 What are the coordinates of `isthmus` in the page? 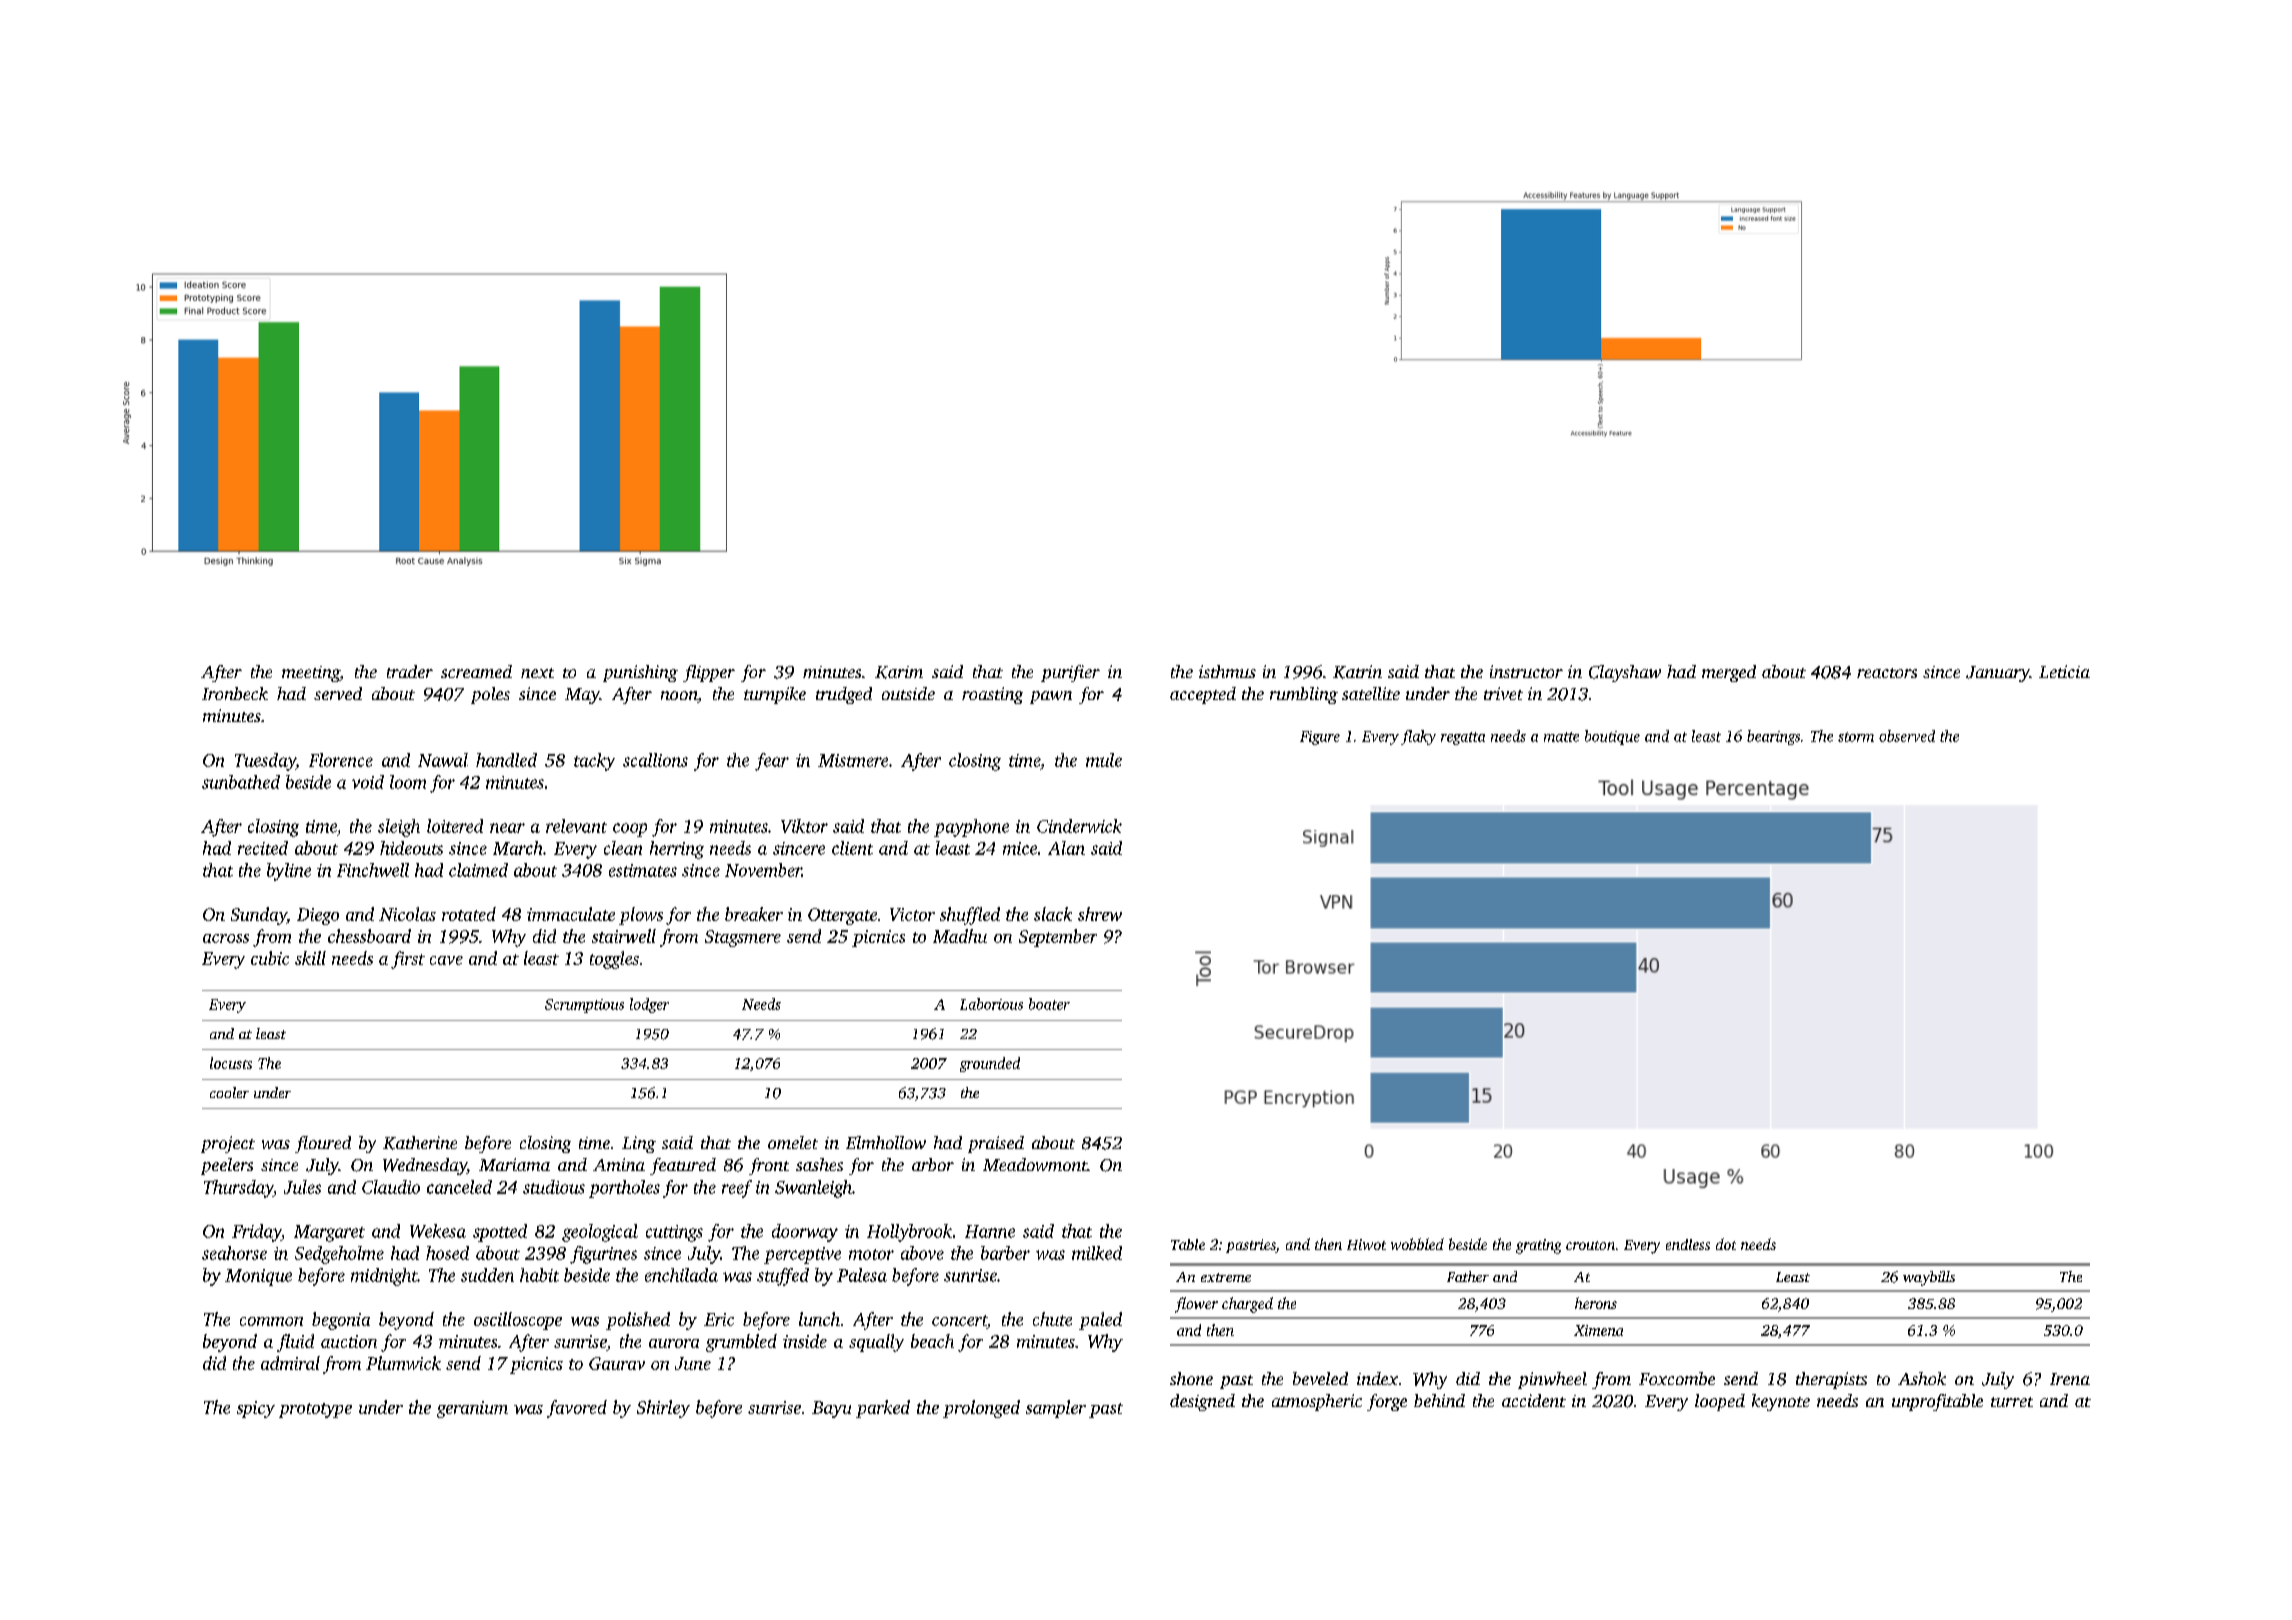 It's located at (1227, 671).
